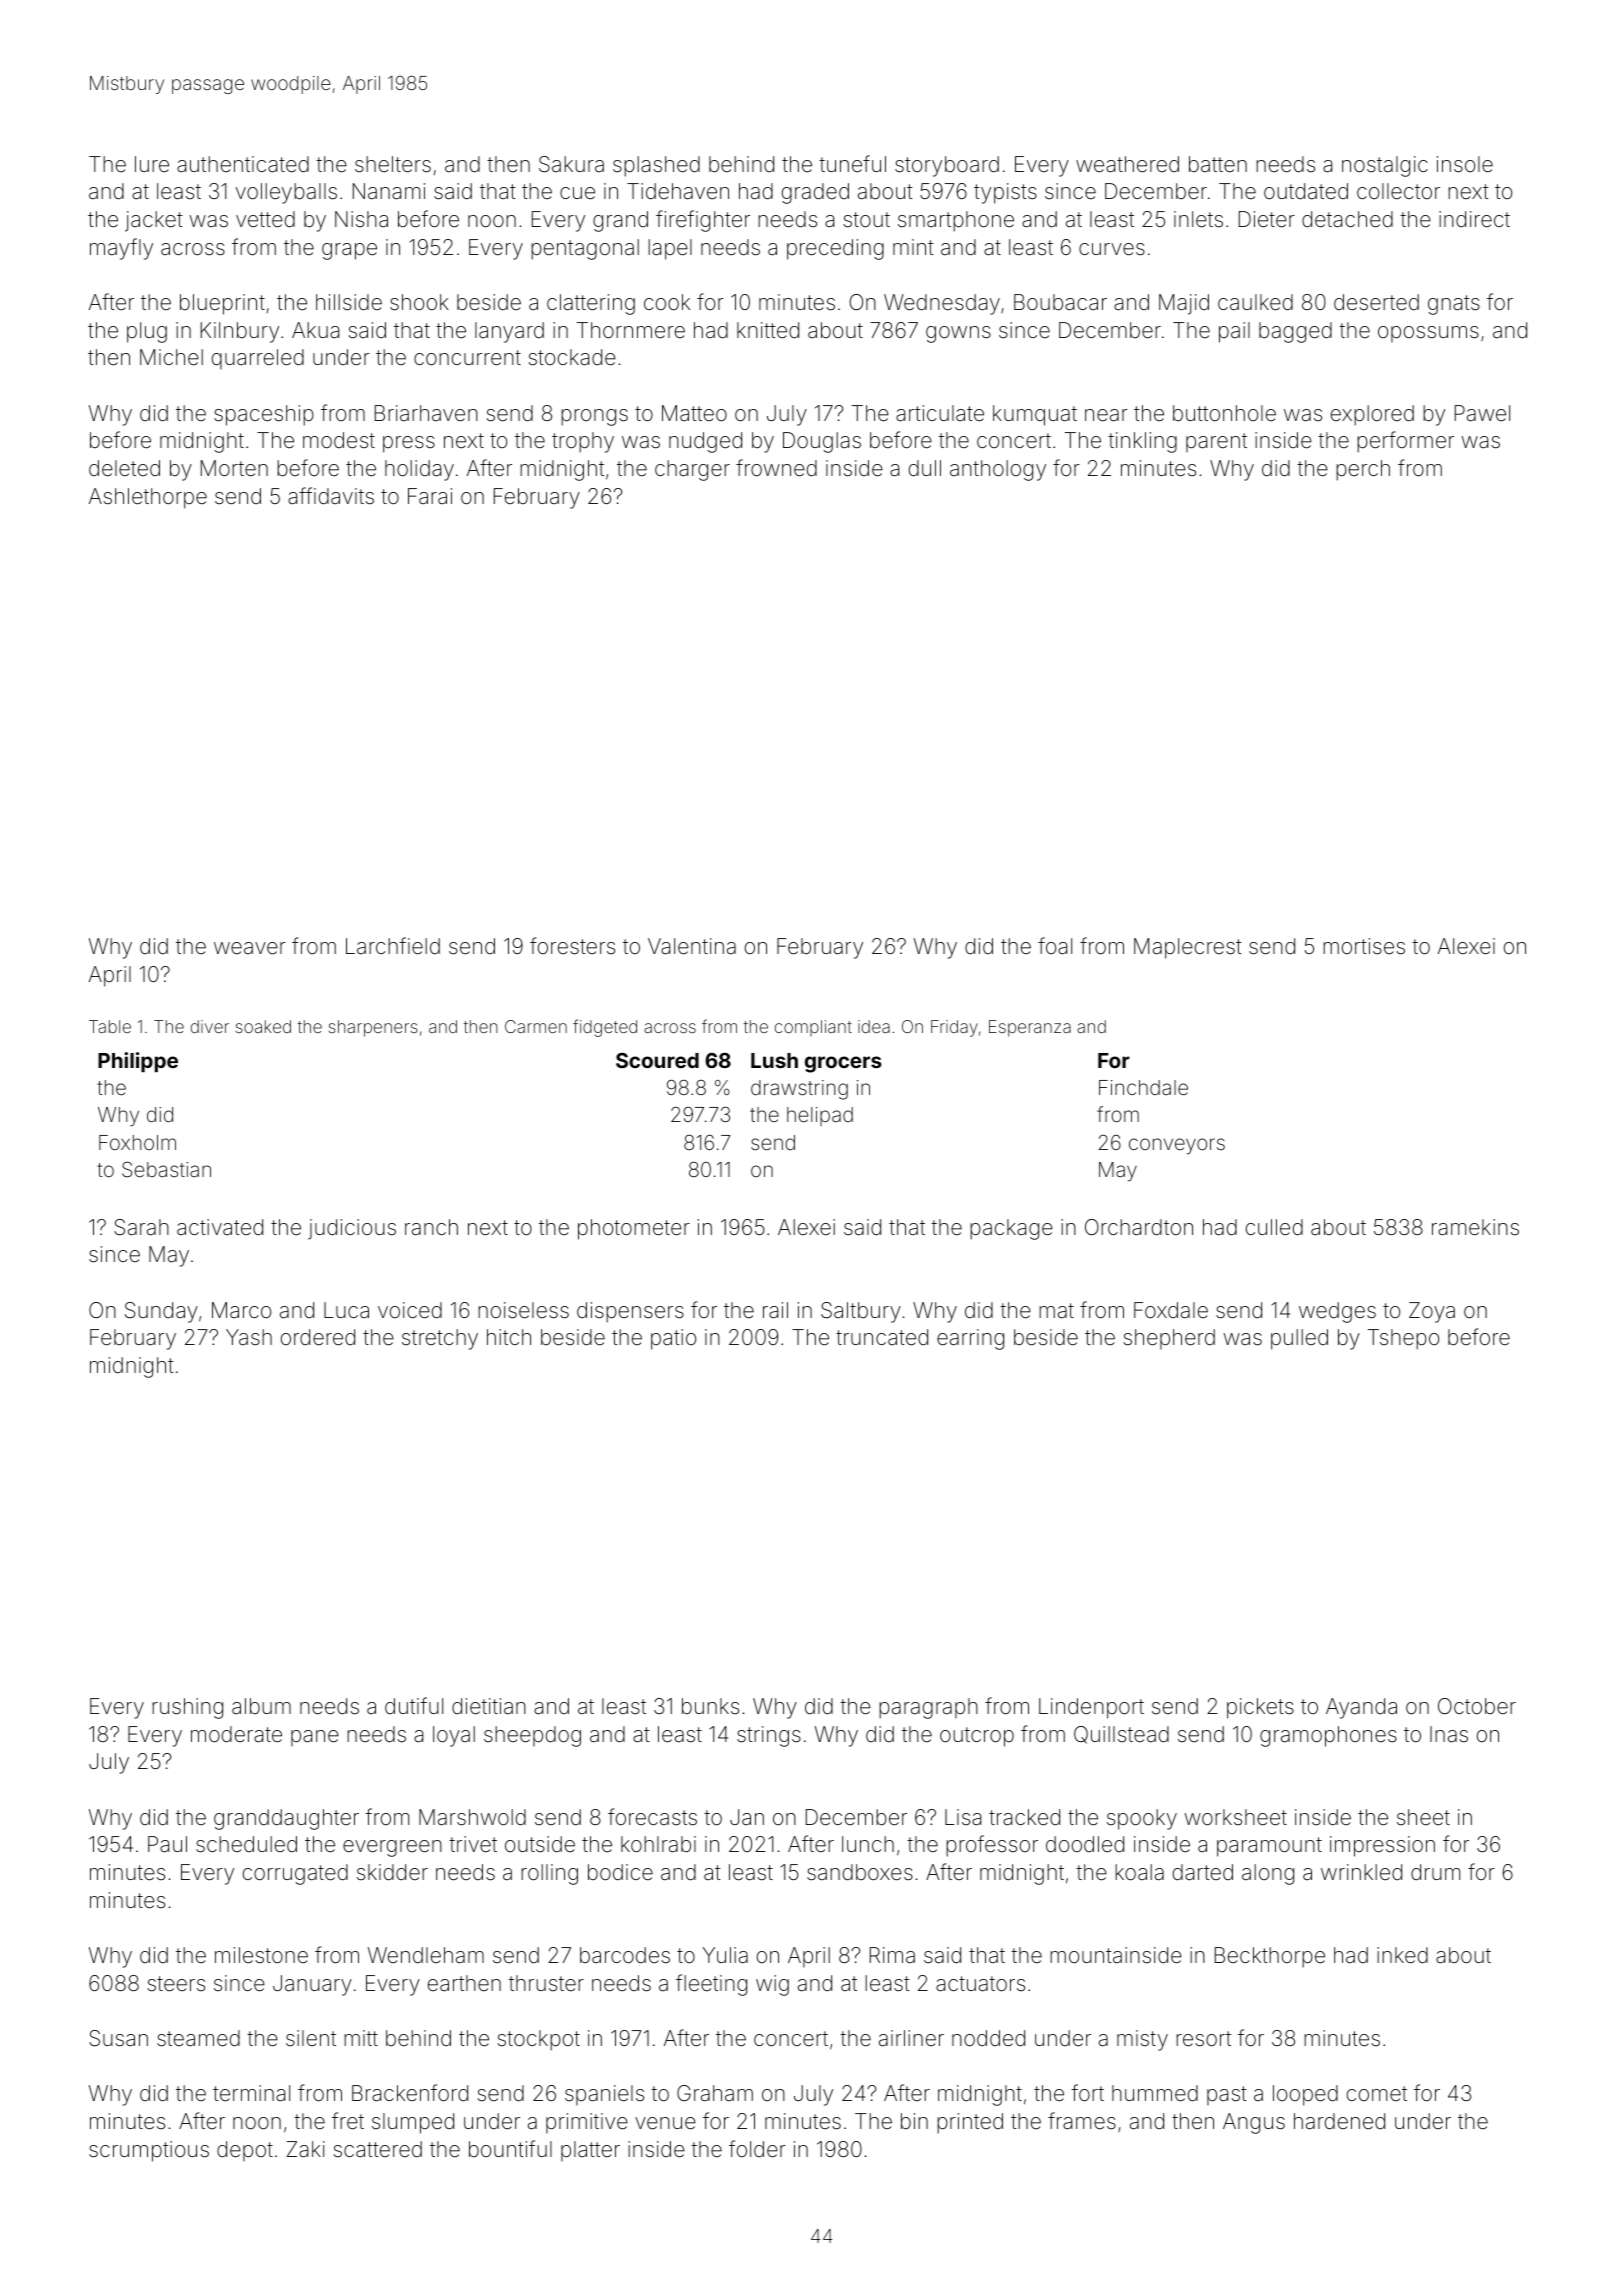 The height and width of the image is (2292, 1620). Describe the element at coordinates (148, 498) in the image. I see `Ashlethorpe` at that location.
